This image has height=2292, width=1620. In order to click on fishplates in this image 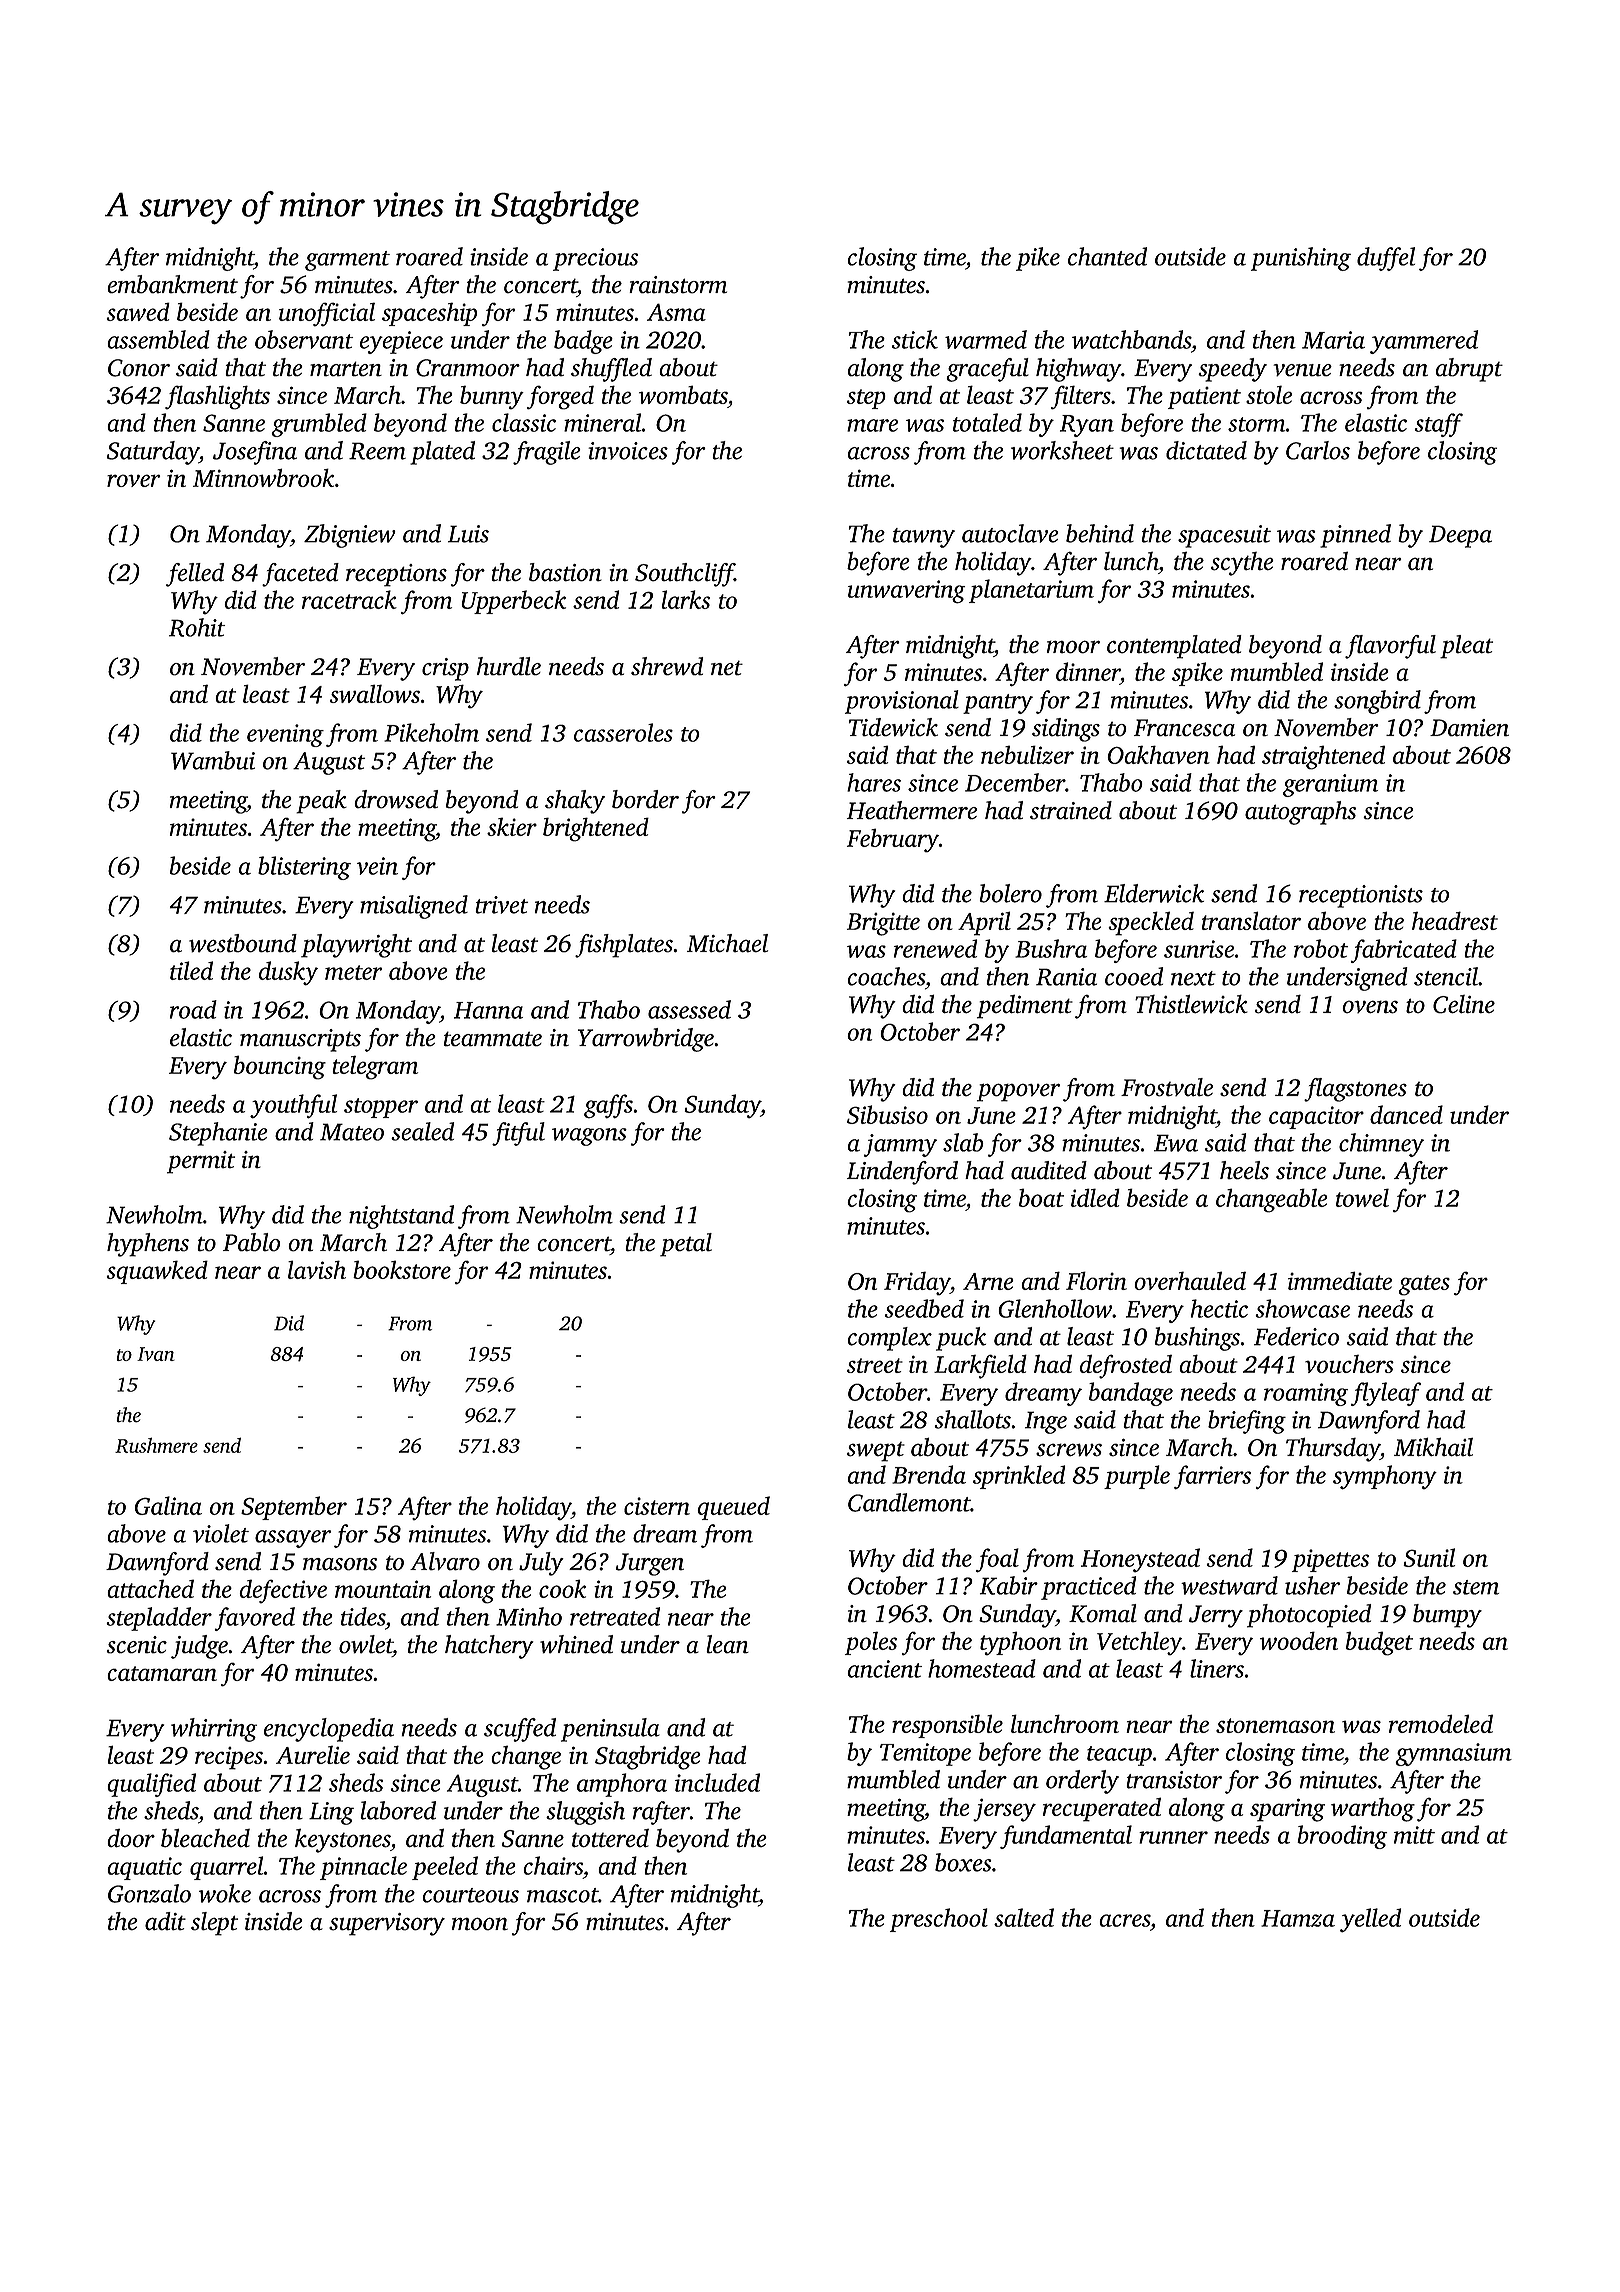, I will do `click(624, 946)`.
